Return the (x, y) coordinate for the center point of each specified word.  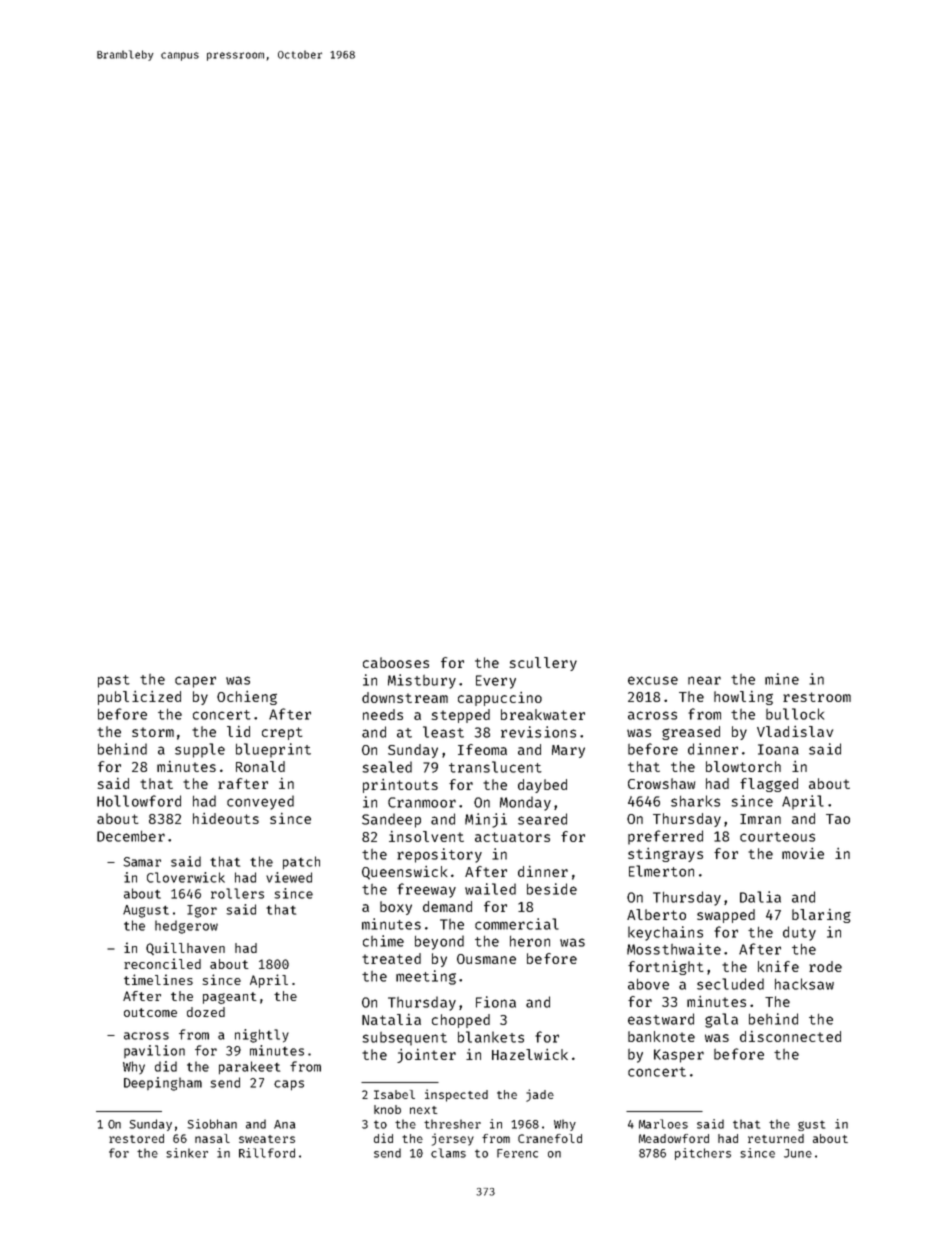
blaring (821, 916)
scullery (543, 664)
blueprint (273, 750)
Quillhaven (185, 948)
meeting (426, 977)
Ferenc (517, 1153)
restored (136, 1138)
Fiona (496, 1002)
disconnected (790, 1036)
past (114, 681)
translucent (495, 767)
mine (782, 679)
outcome (150, 1012)
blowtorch (743, 766)
